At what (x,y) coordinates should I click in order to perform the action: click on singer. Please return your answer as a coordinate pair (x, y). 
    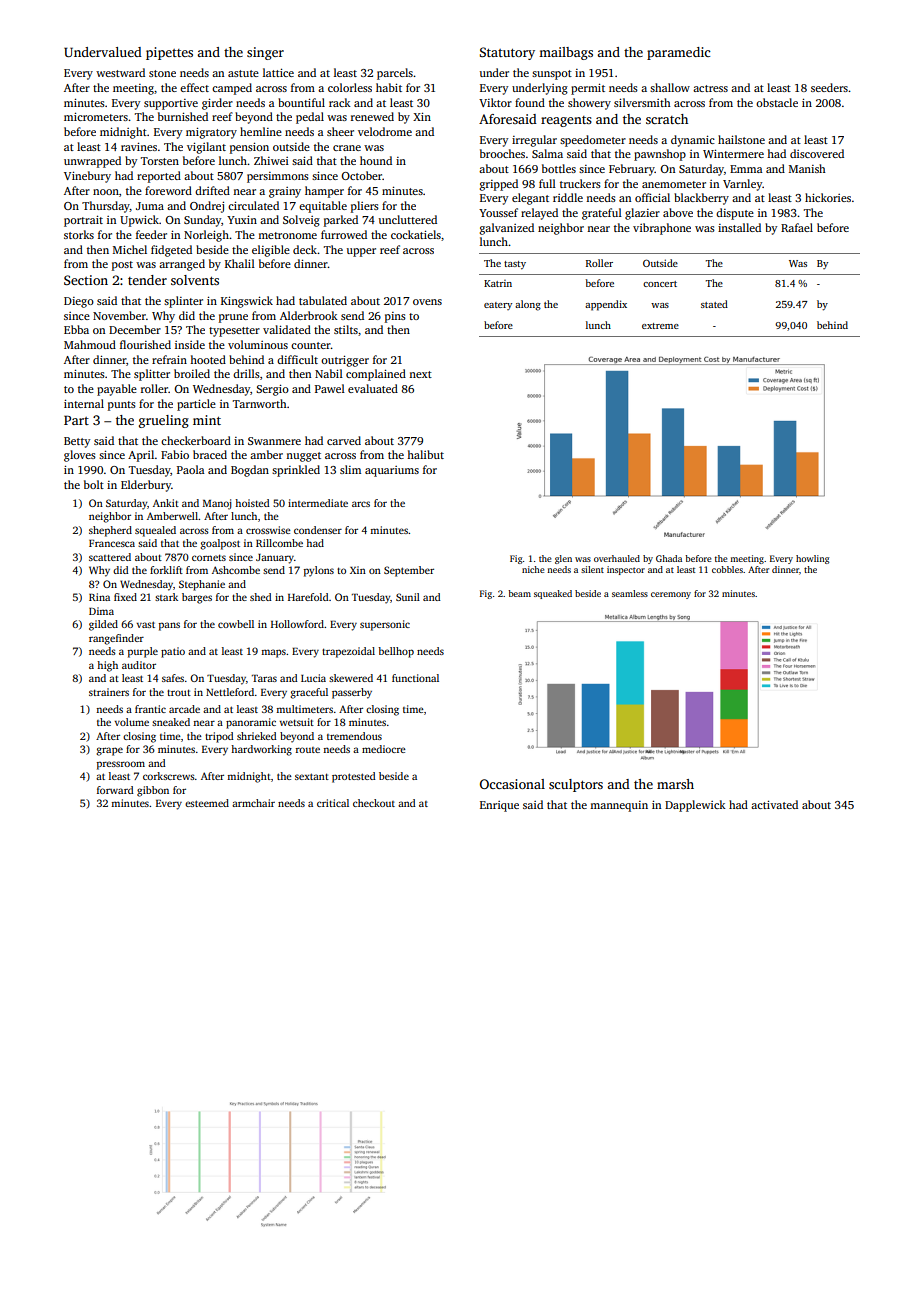
    Looking at the image, I should click on (265, 53).
